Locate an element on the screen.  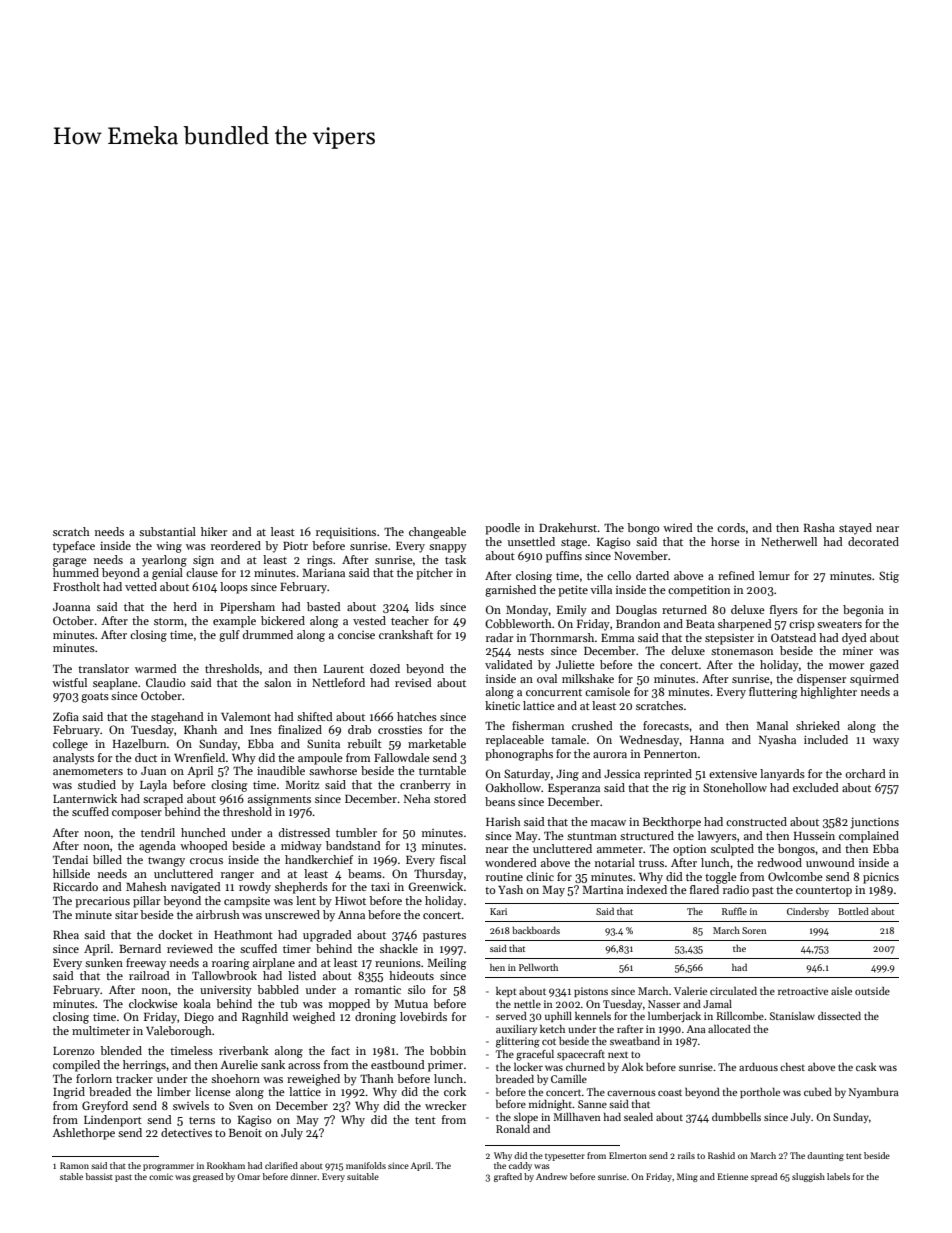
Soren is located at coordinates (754, 930).
